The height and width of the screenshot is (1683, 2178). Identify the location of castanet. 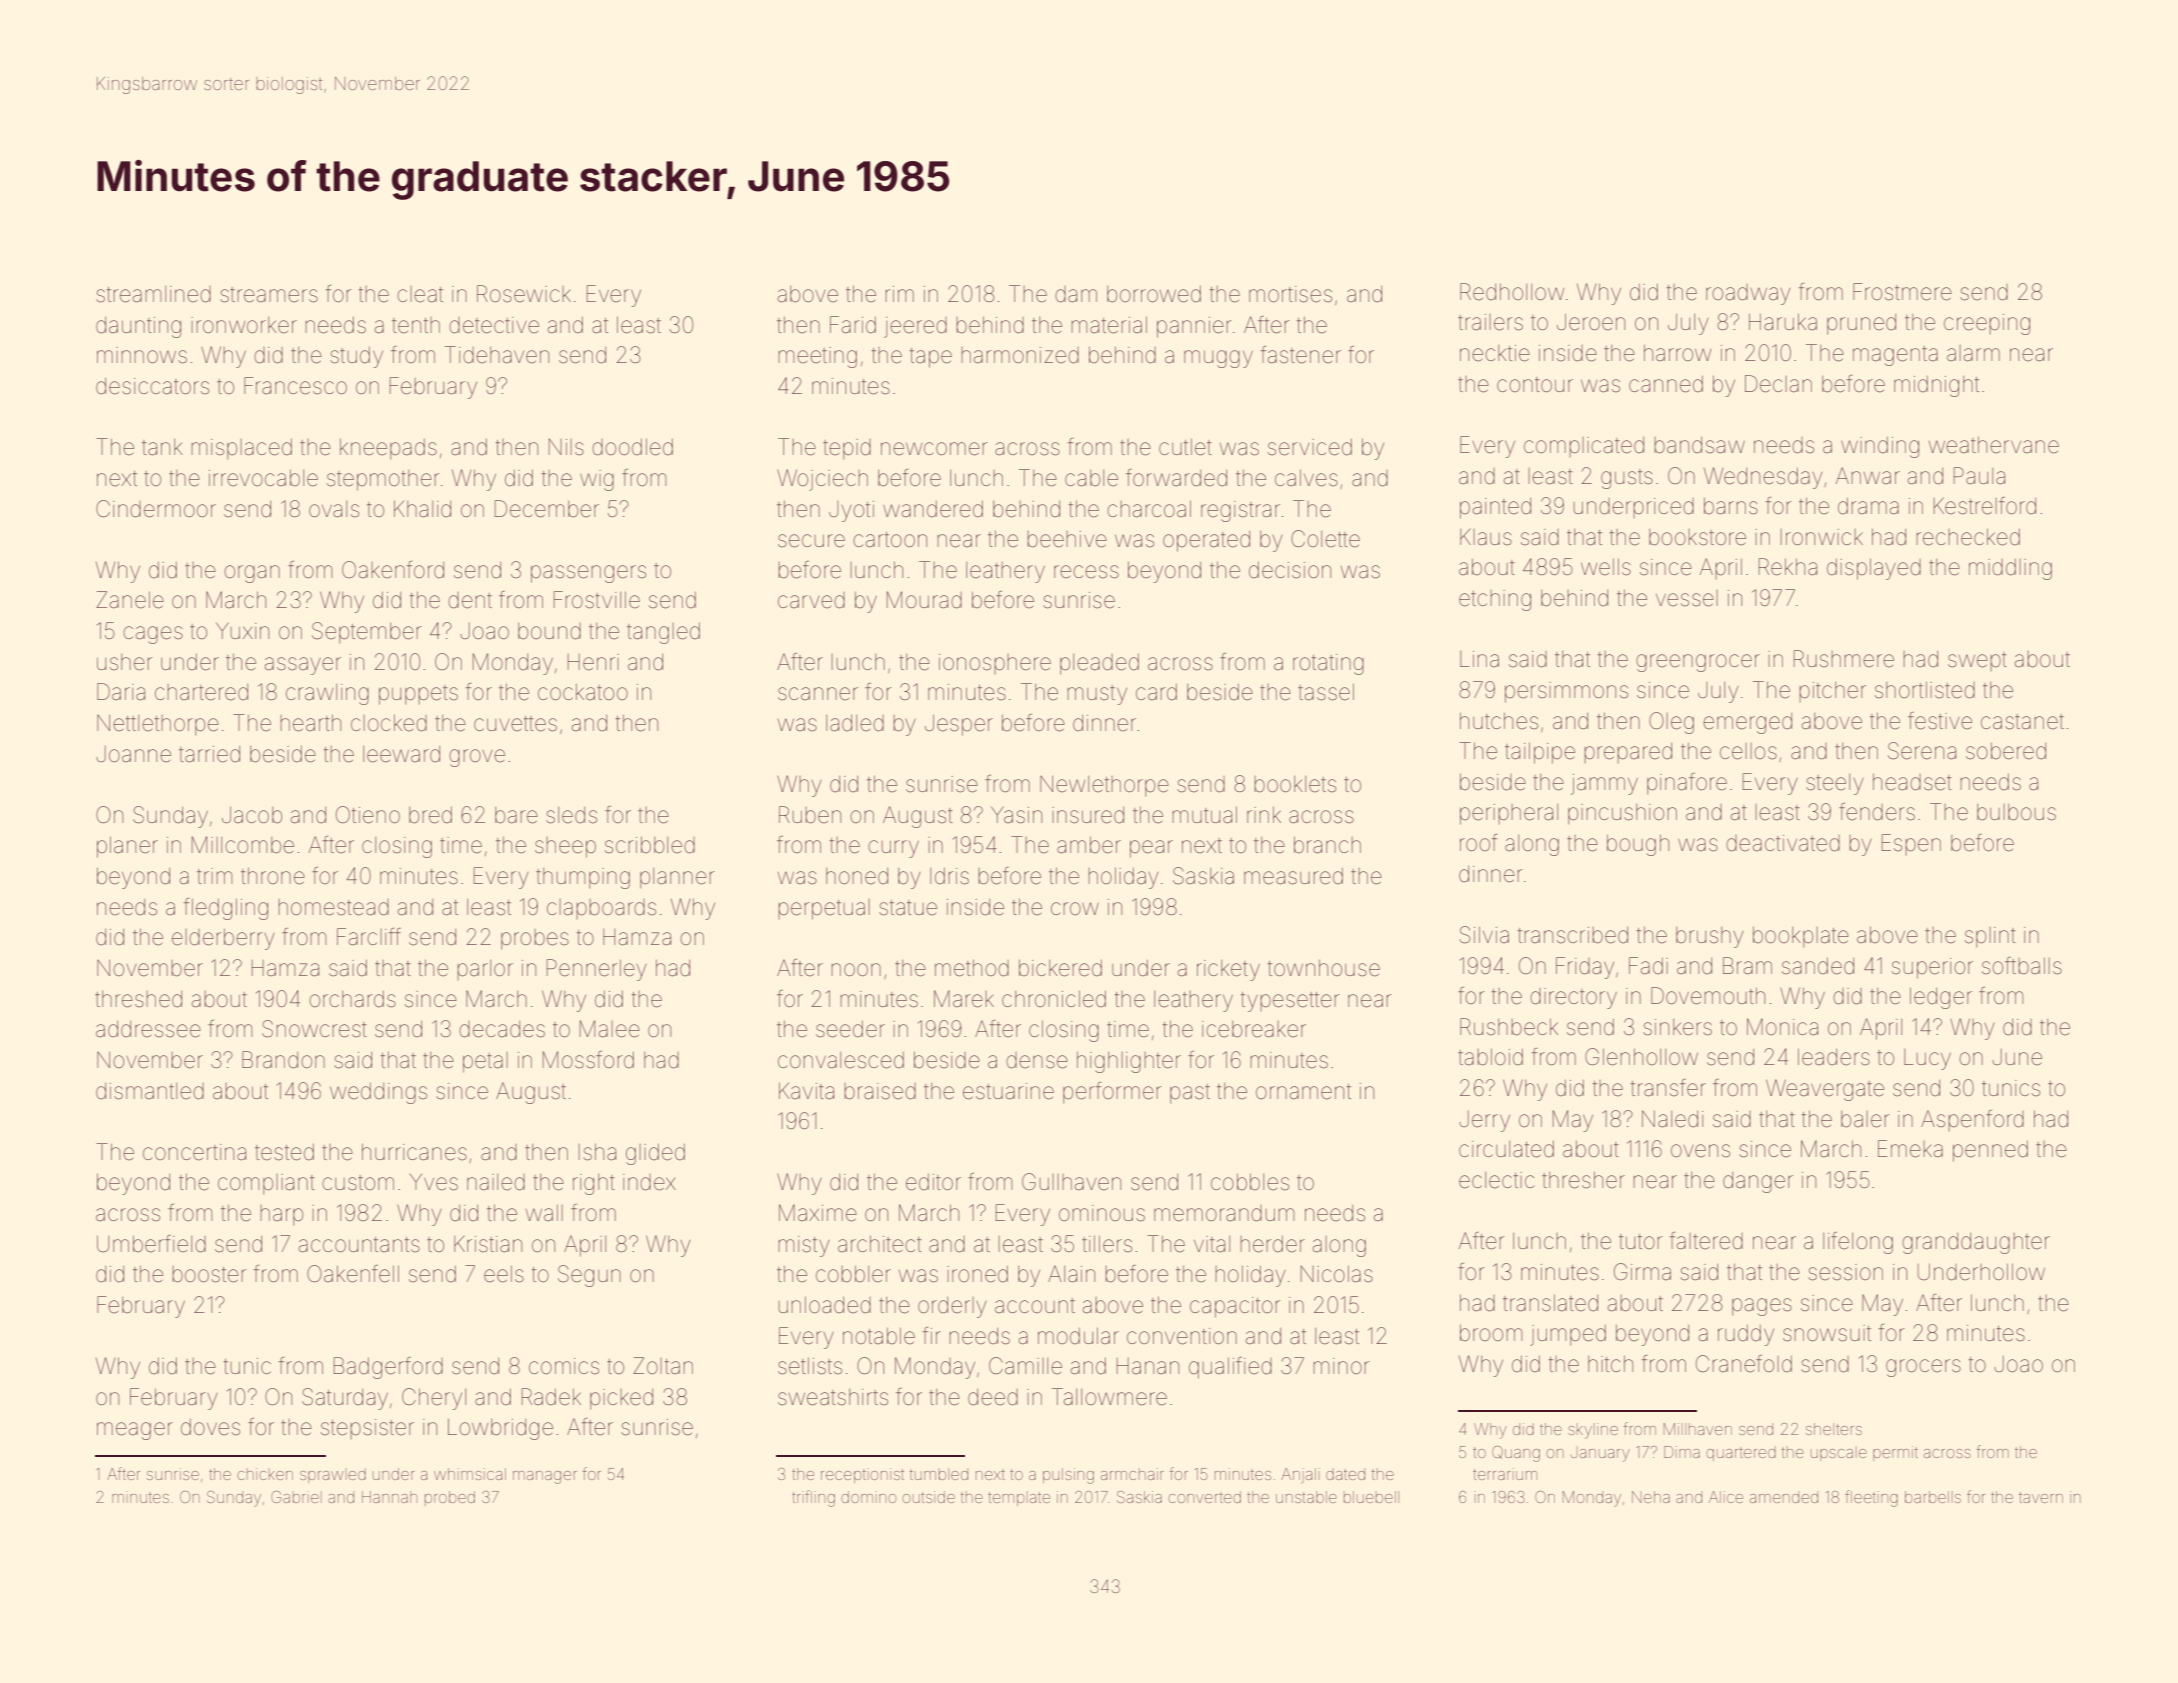
(2022, 722).
